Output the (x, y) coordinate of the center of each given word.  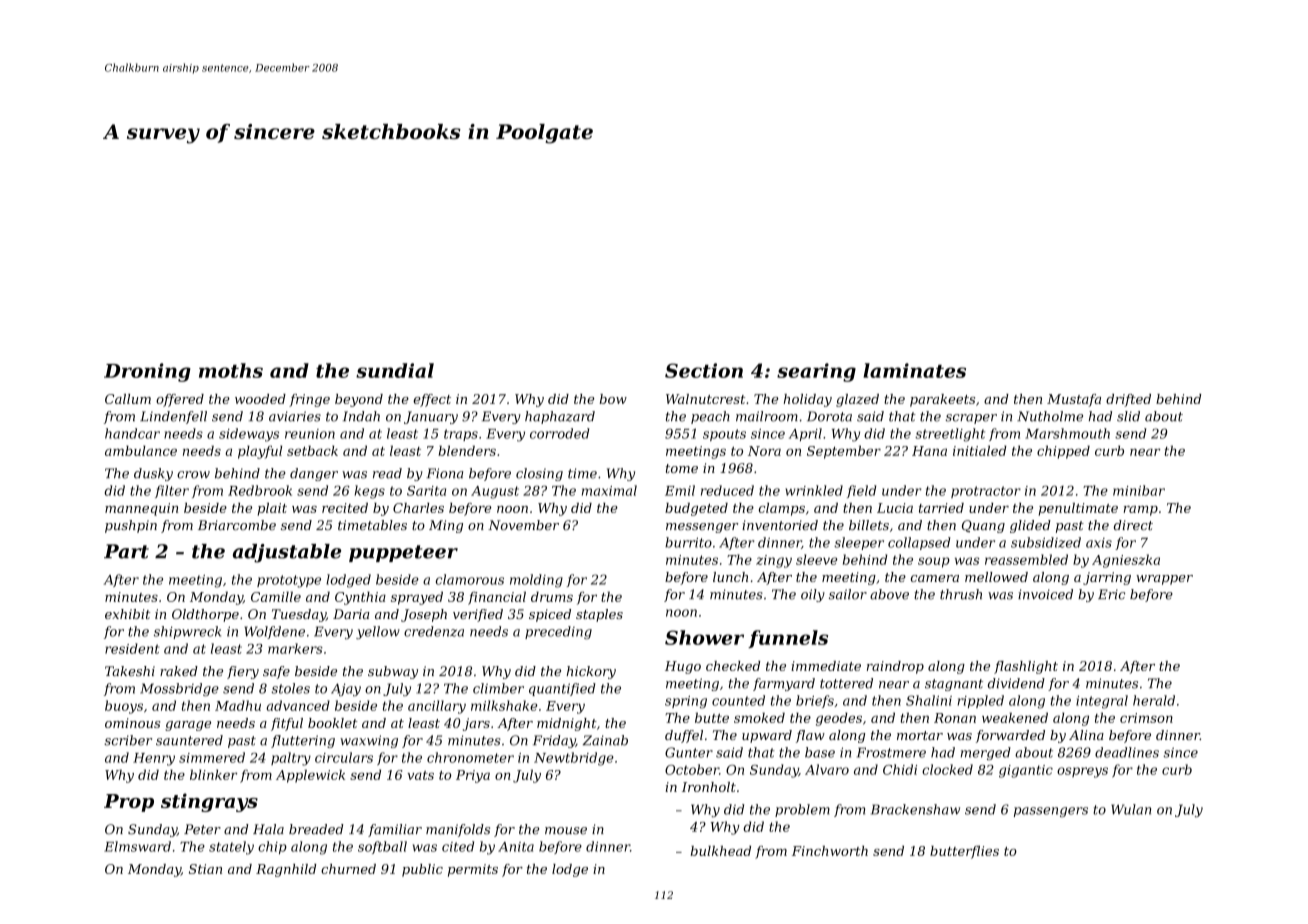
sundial (395, 370)
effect (432, 400)
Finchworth (830, 851)
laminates (914, 370)
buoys (124, 707)
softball (382, 847)
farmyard (784, 684)
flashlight (1026, 667)
